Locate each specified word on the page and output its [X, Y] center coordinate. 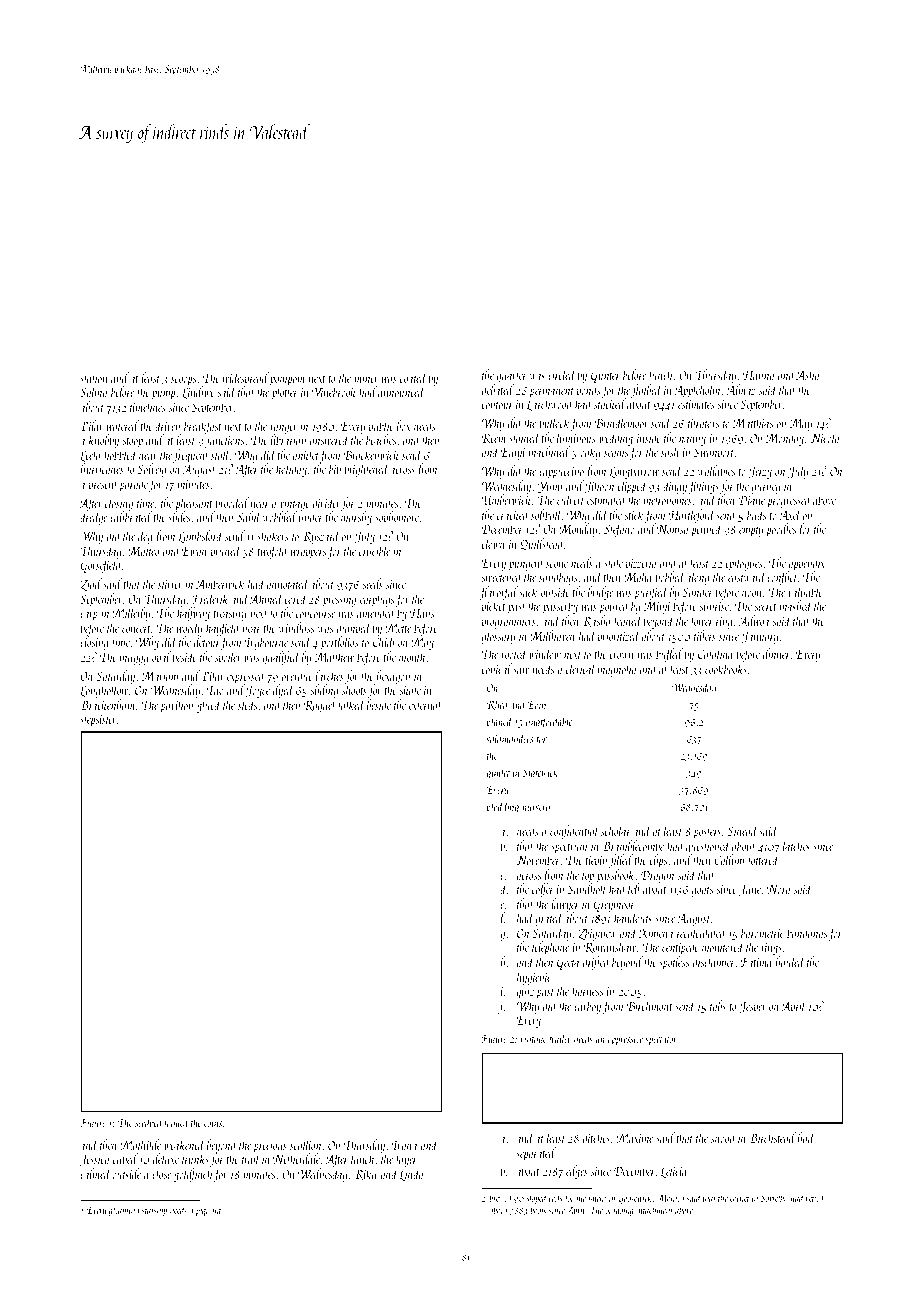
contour [497, 405]
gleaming [124, 1210]
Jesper [752, 1007]
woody [189, 629]
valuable [805, 591]
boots [538, 1210]
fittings [703, 487]
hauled [790, 961]
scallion [306, 1144]
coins [213, 1123]
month [412, 656]
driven [167, 425]
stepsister [98, 721]
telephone [550, 949]
